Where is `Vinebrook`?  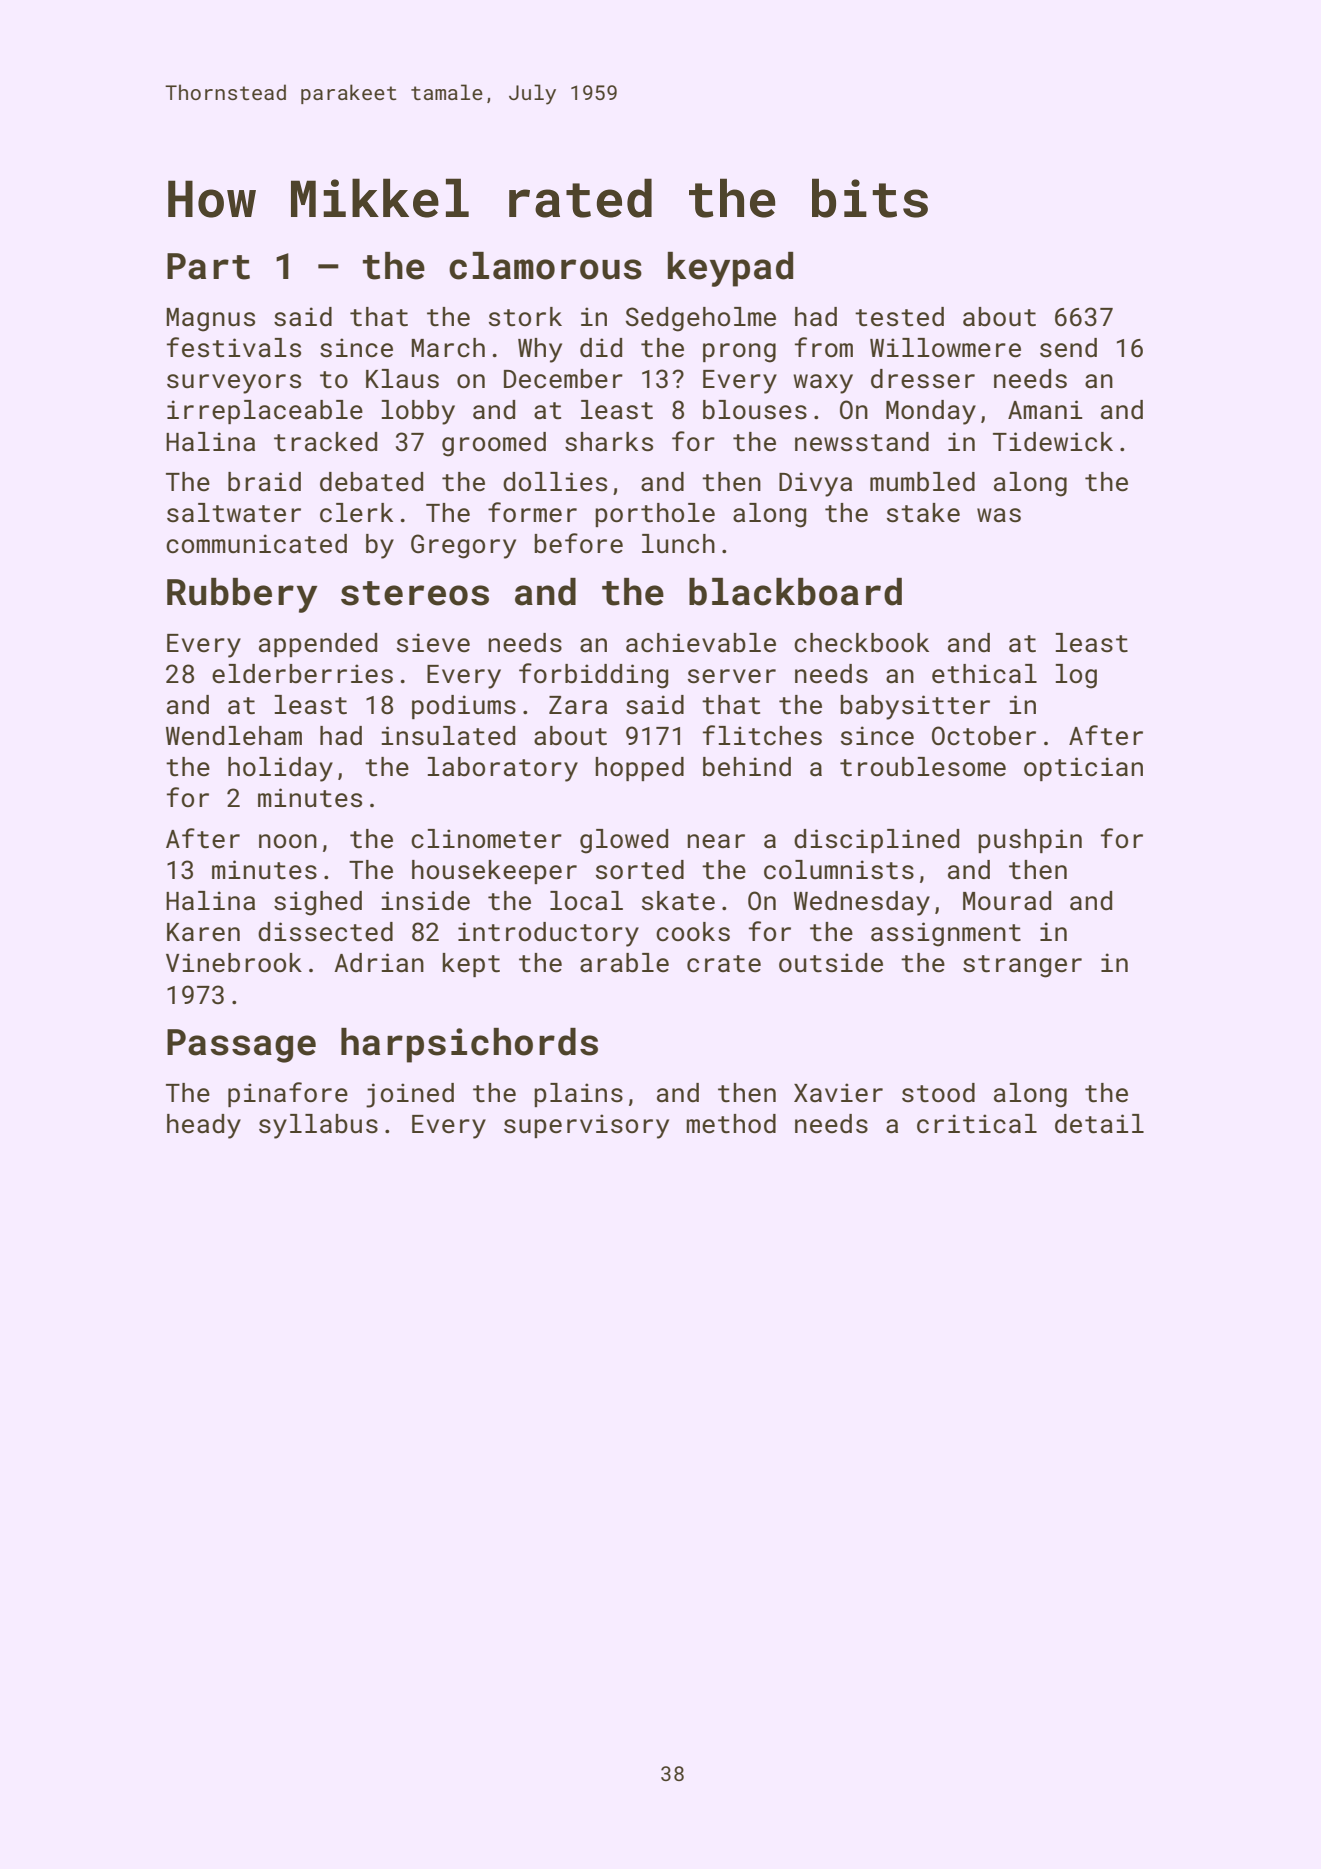
Vinebrook is located at coordinates (234, 963).
